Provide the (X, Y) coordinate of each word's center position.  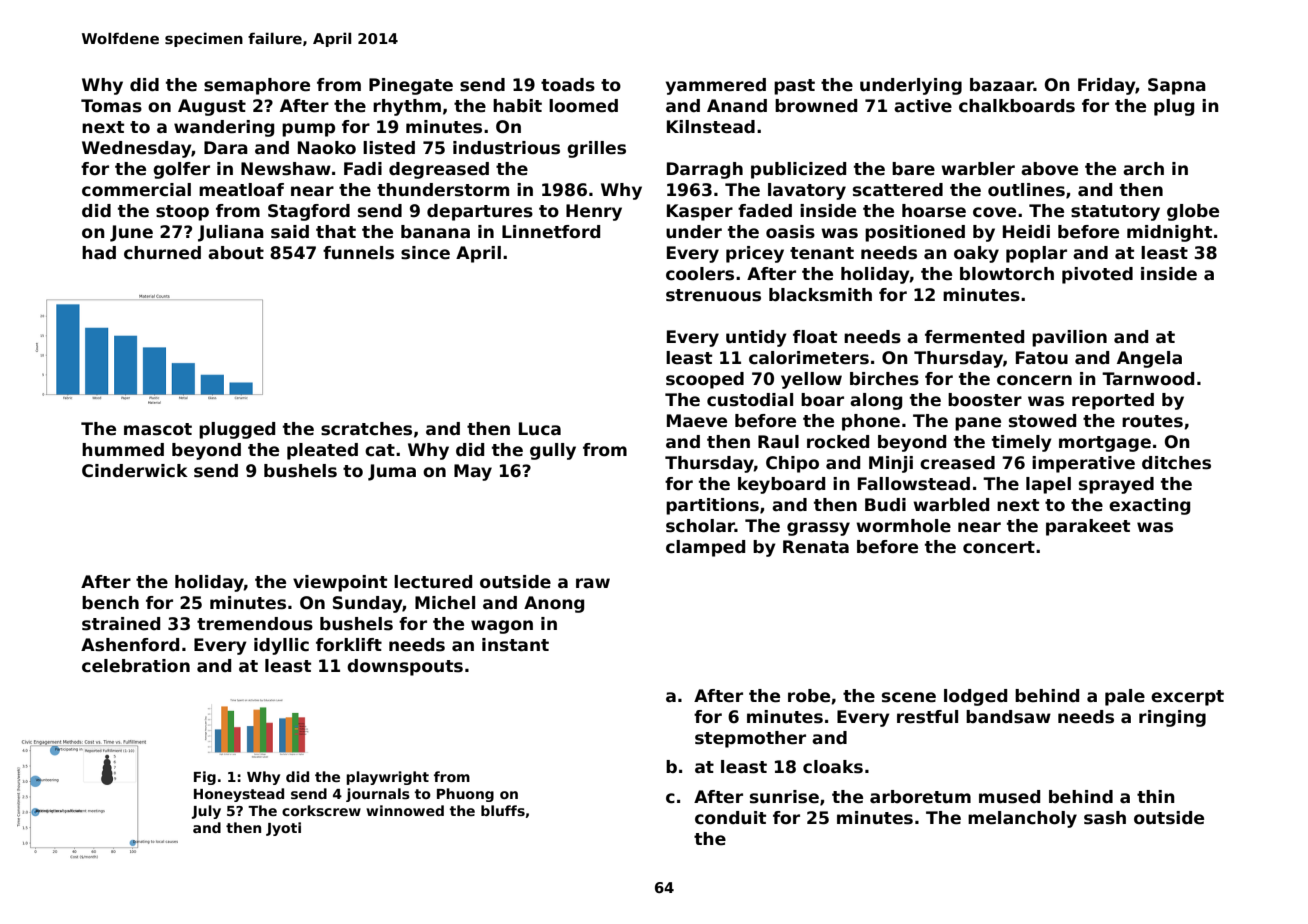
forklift (349, 645)
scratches (366, 429)
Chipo (792, 464)
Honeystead (239, 795)
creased (957, 463)
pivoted (1097, 275)
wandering (224, 128)
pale (1125, 697)
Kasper (700, 212)
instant (515, 645)
